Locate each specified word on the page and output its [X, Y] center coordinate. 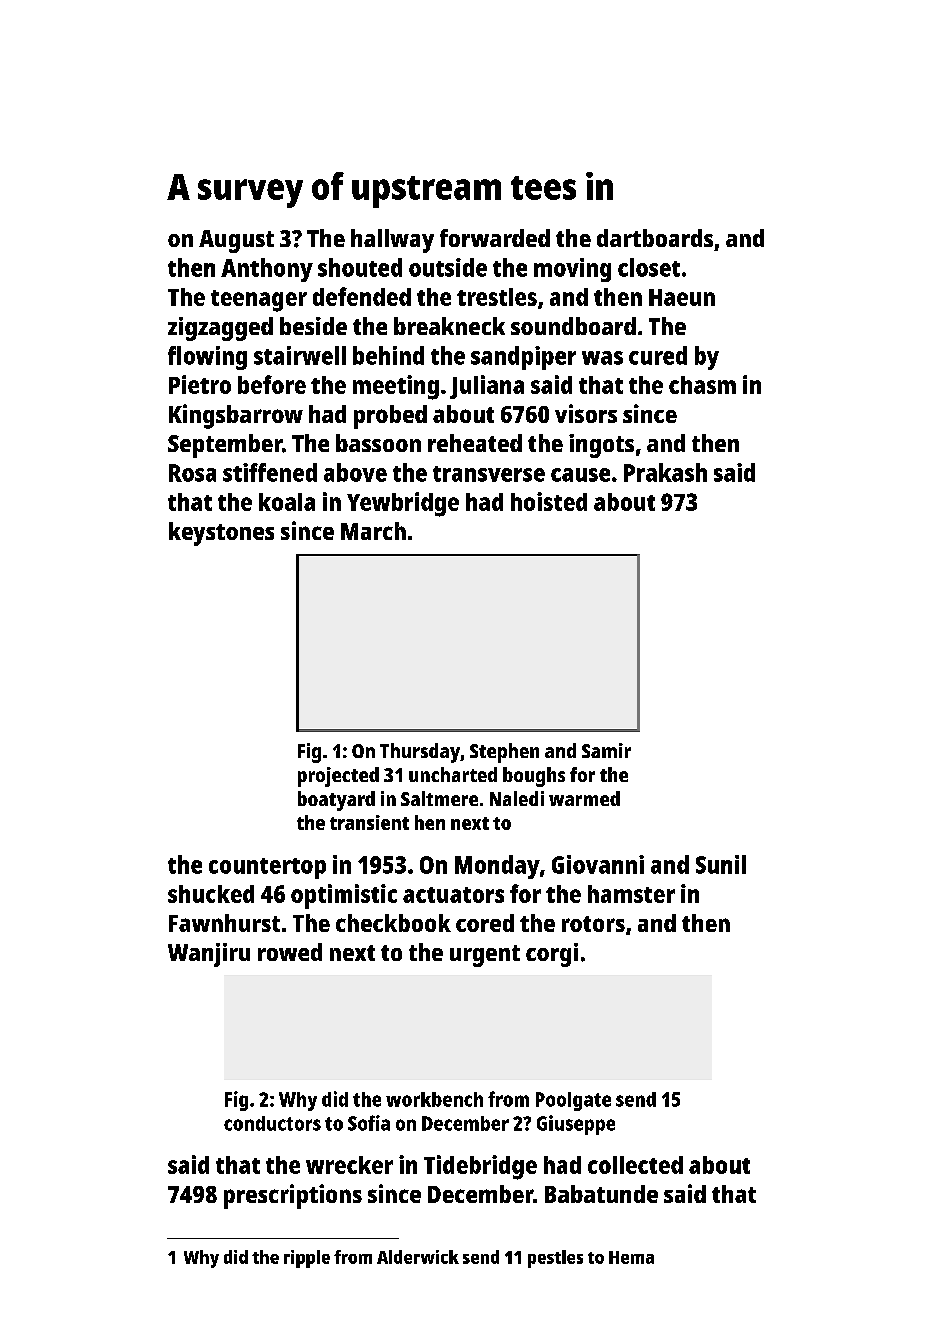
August [236, 241]
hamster [631, 894]
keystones [221, 534]
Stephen [504, 753]
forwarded [495, 238]
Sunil [721, 864]
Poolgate [573, 1101]
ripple [307, 1259]
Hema [631, 1257]
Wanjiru [209, 955]
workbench [434, 1099]
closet [649, 267]
